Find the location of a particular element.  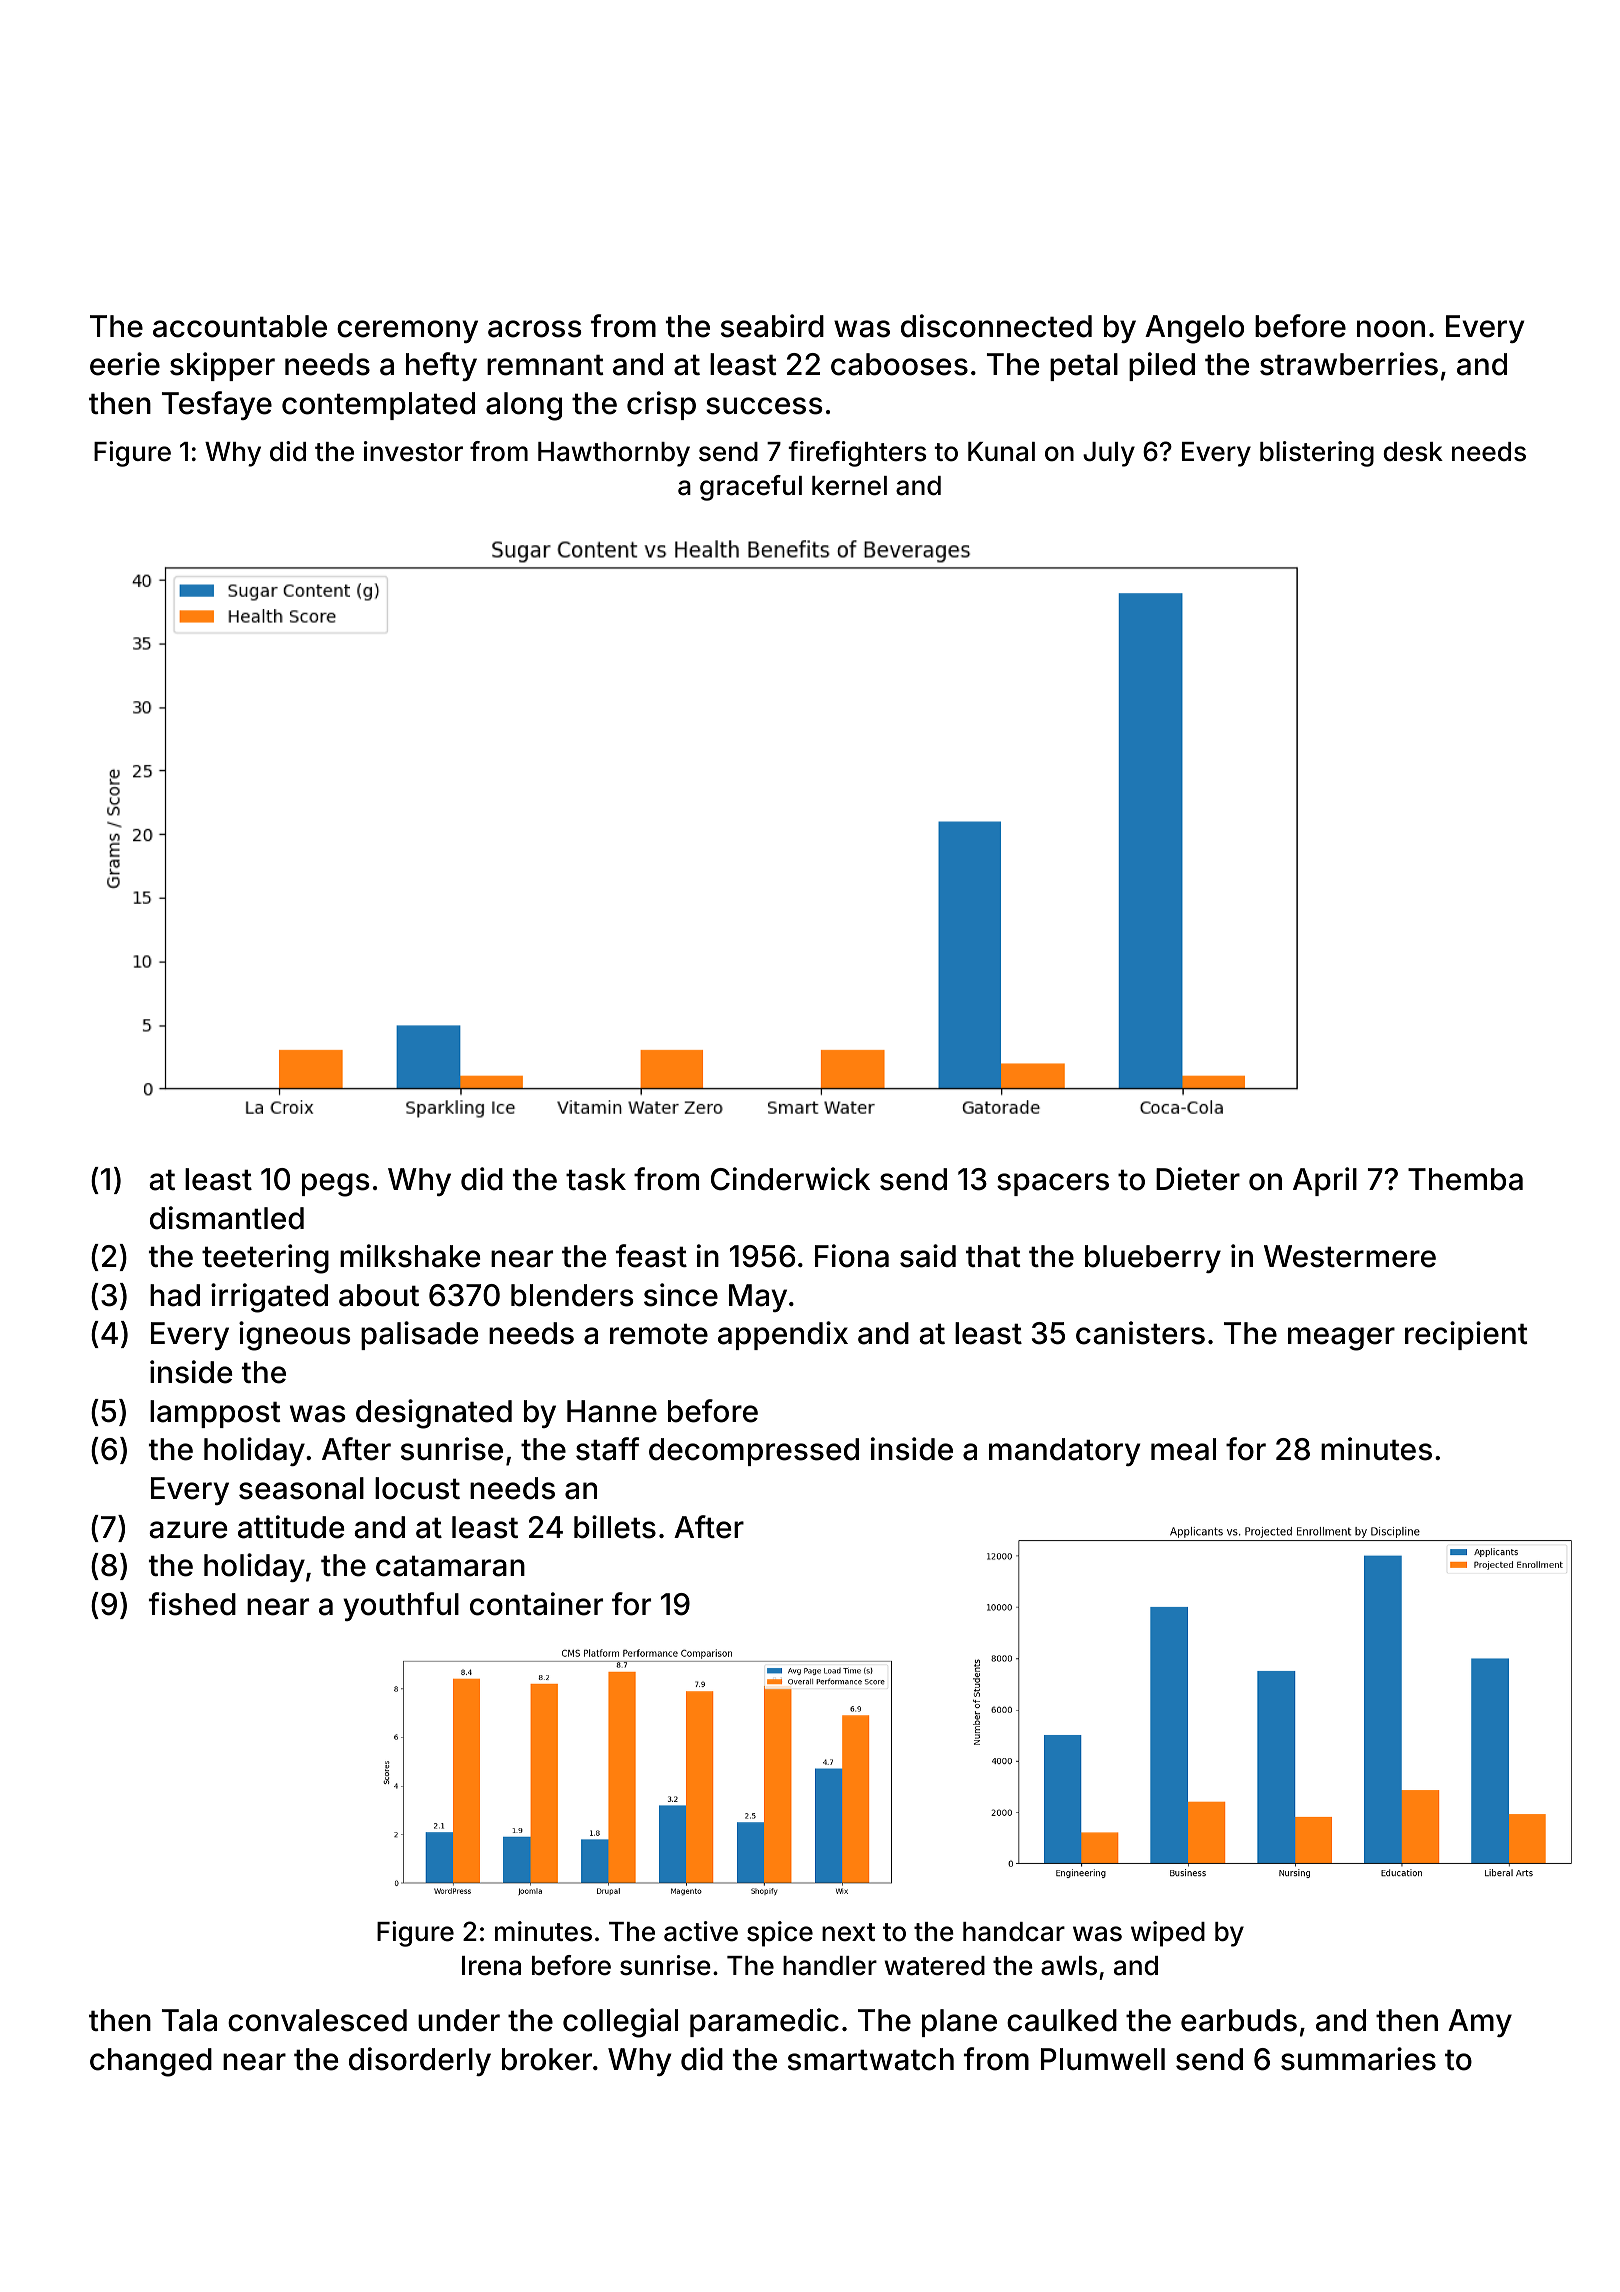

dismantled is located at coordinates (227, 1218).
